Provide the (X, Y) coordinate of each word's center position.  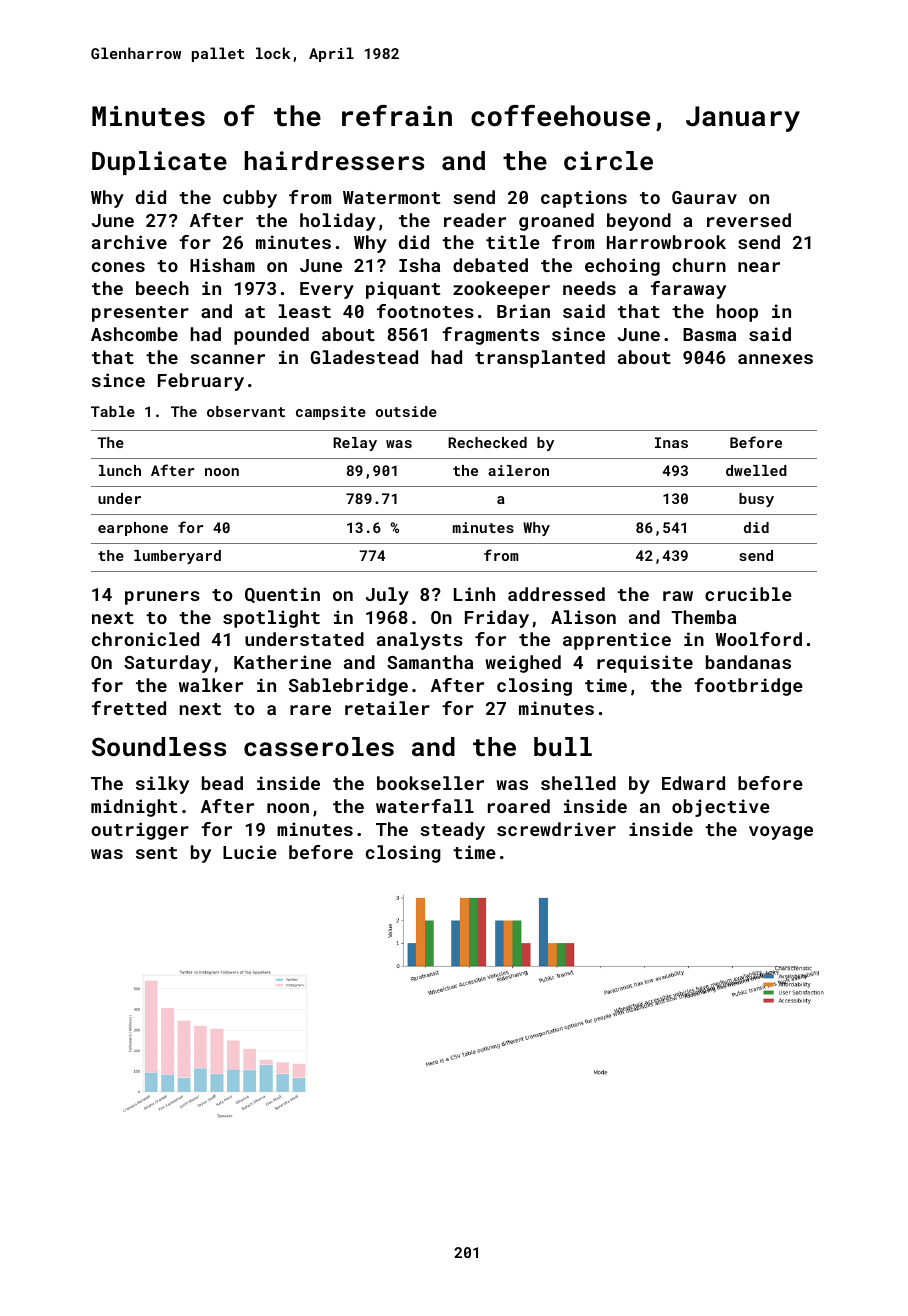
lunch (120, 470)
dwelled (756, 470)
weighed (523, 664)
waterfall (425, 806)
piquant (403, 290)
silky (162, 785)
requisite (645, 664)
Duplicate (159, 163)
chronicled (145, 639)
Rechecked (487, 442)
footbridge (748, 687)
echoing (622, 267)
